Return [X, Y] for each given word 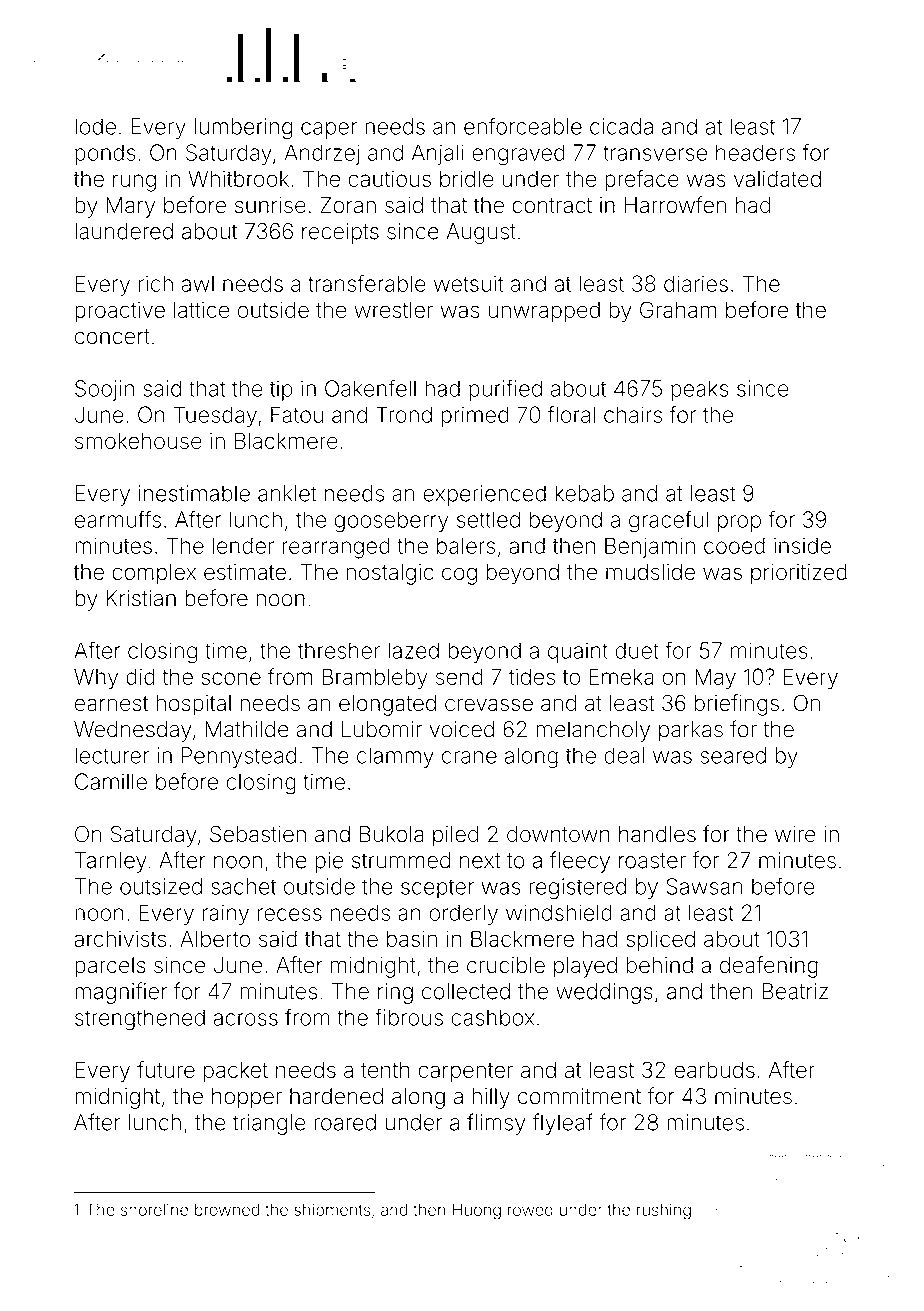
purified [505, 390]
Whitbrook [238, 178]
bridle [467, 179]
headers [755, 152]
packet [236, 1072]
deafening [769, 967]
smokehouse [138, 441]
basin [412, 939]
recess [290, 914]
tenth [385, 1070]
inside [802, 546]
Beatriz [795, 991]
